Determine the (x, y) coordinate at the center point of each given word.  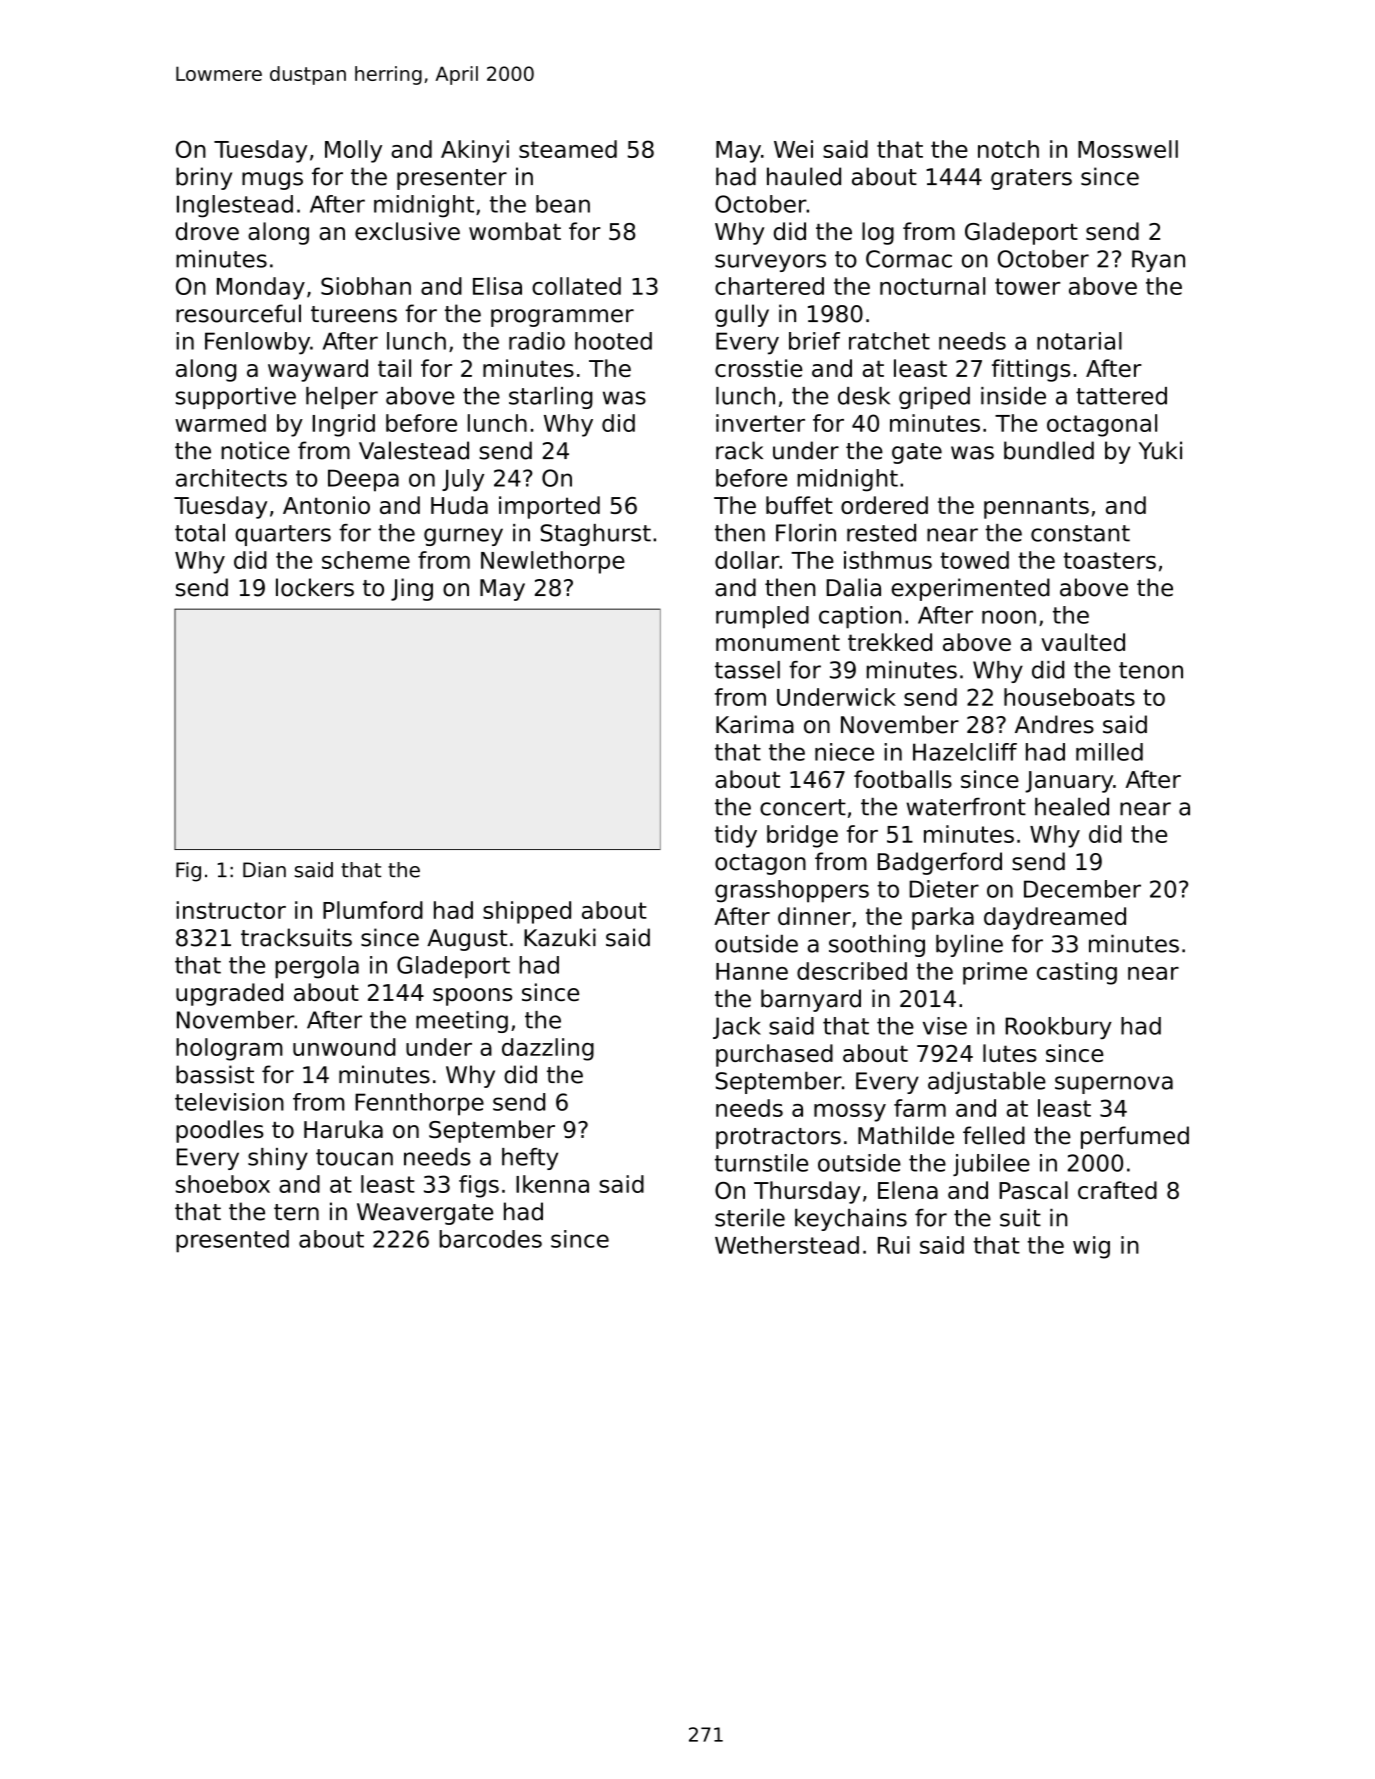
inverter (760, 423)
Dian (264, 870)
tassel (747, 670)
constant (1080, 533)
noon (1009, 617)
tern (296, 1212)
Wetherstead (787, 1245)
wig (1091, 1247)
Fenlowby (257, 343)
